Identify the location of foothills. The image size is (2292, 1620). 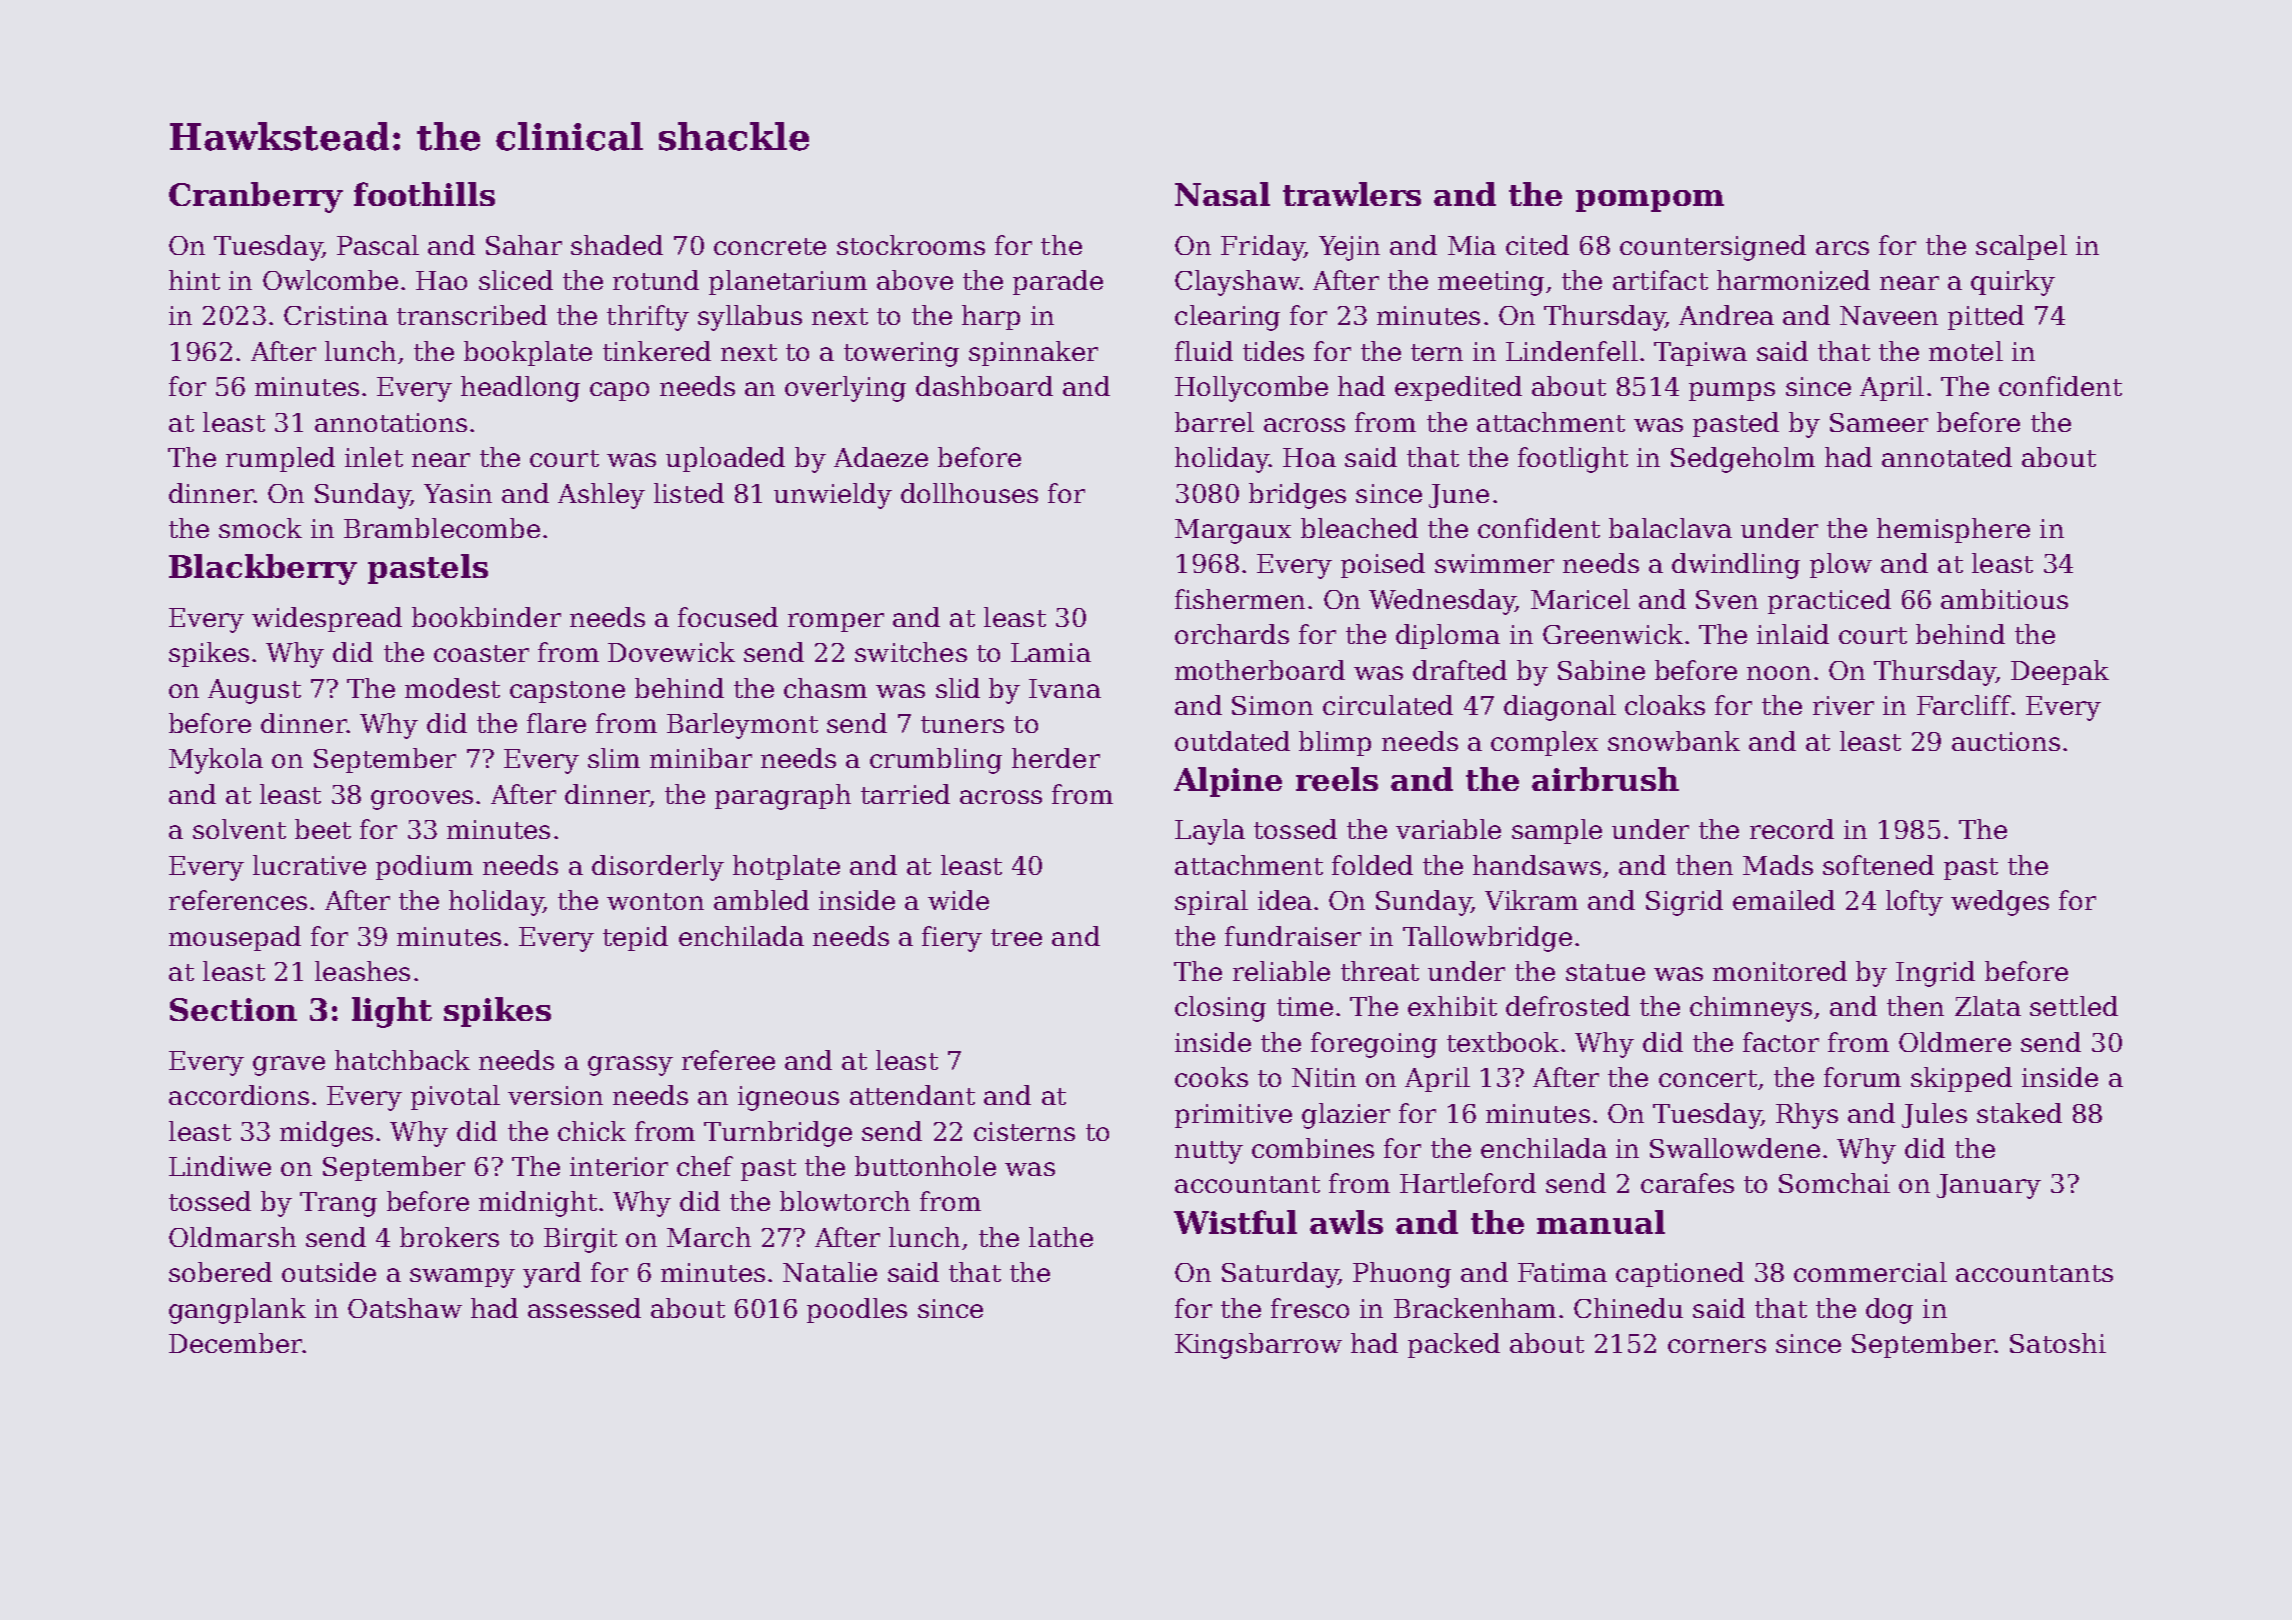
(424, 194).
